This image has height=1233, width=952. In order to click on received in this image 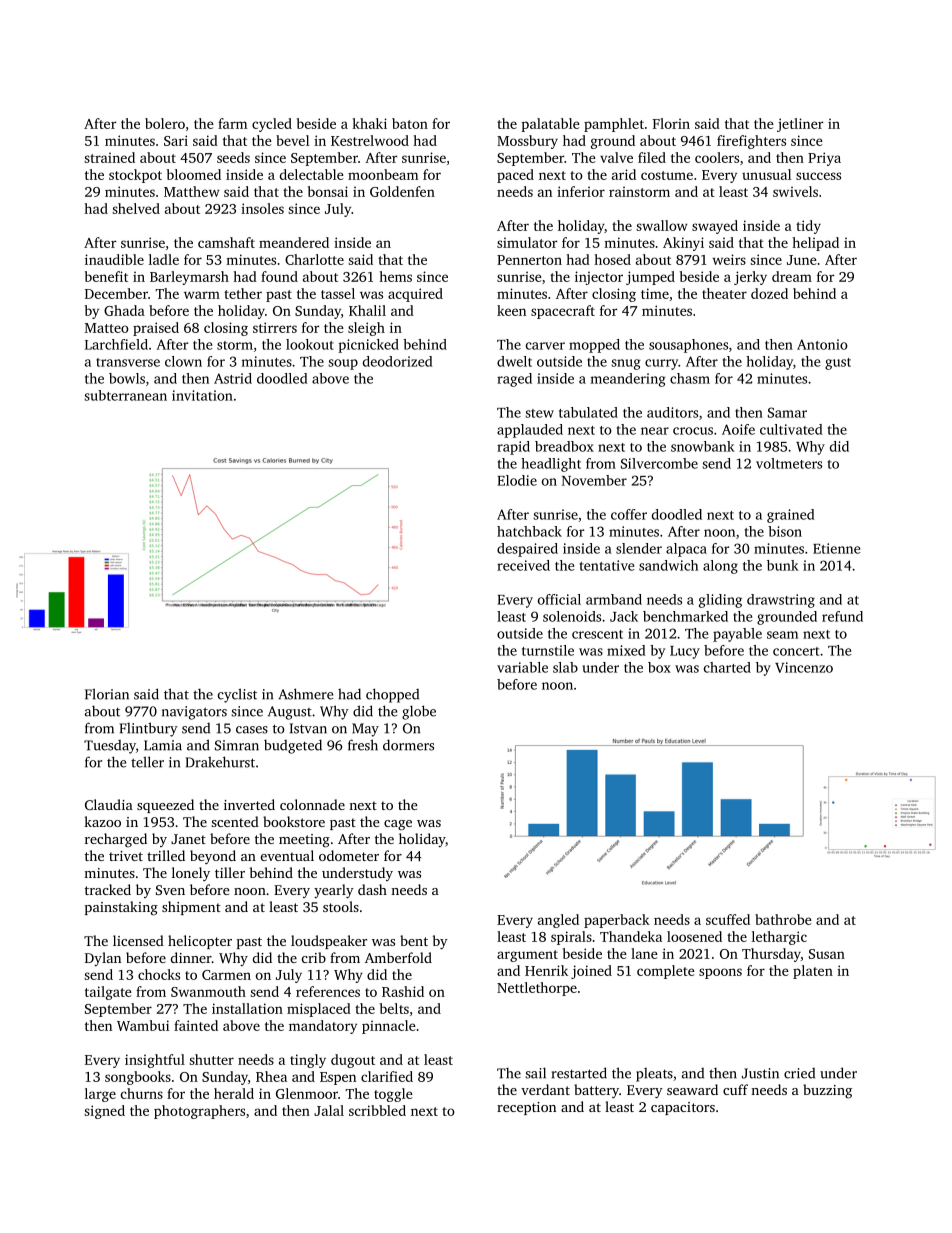, I will do `click(523, 565)`.
